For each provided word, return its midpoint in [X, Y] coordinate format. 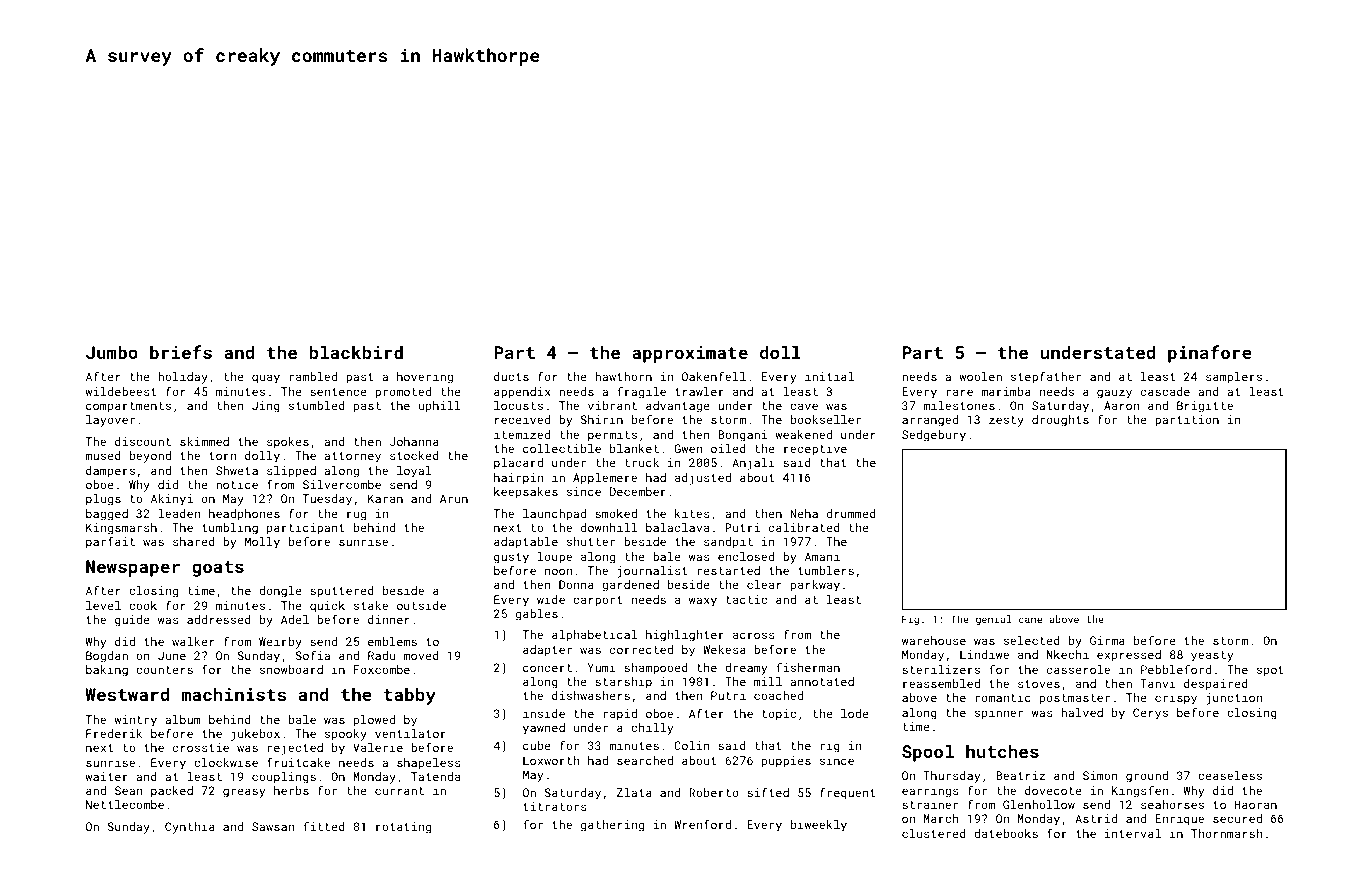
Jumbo [112, 352]
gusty [511, 558]
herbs [291, 790]
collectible [562, 448]
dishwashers [591, 695]
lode [855, 713]
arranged [930, 421]
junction [1234, 699]
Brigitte [1205, 407]
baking [107, 671]
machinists [233, 694]
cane [1030, 620]
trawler [699, 391]
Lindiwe [984, 654]
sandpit [728, 543]
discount [143, 441]
